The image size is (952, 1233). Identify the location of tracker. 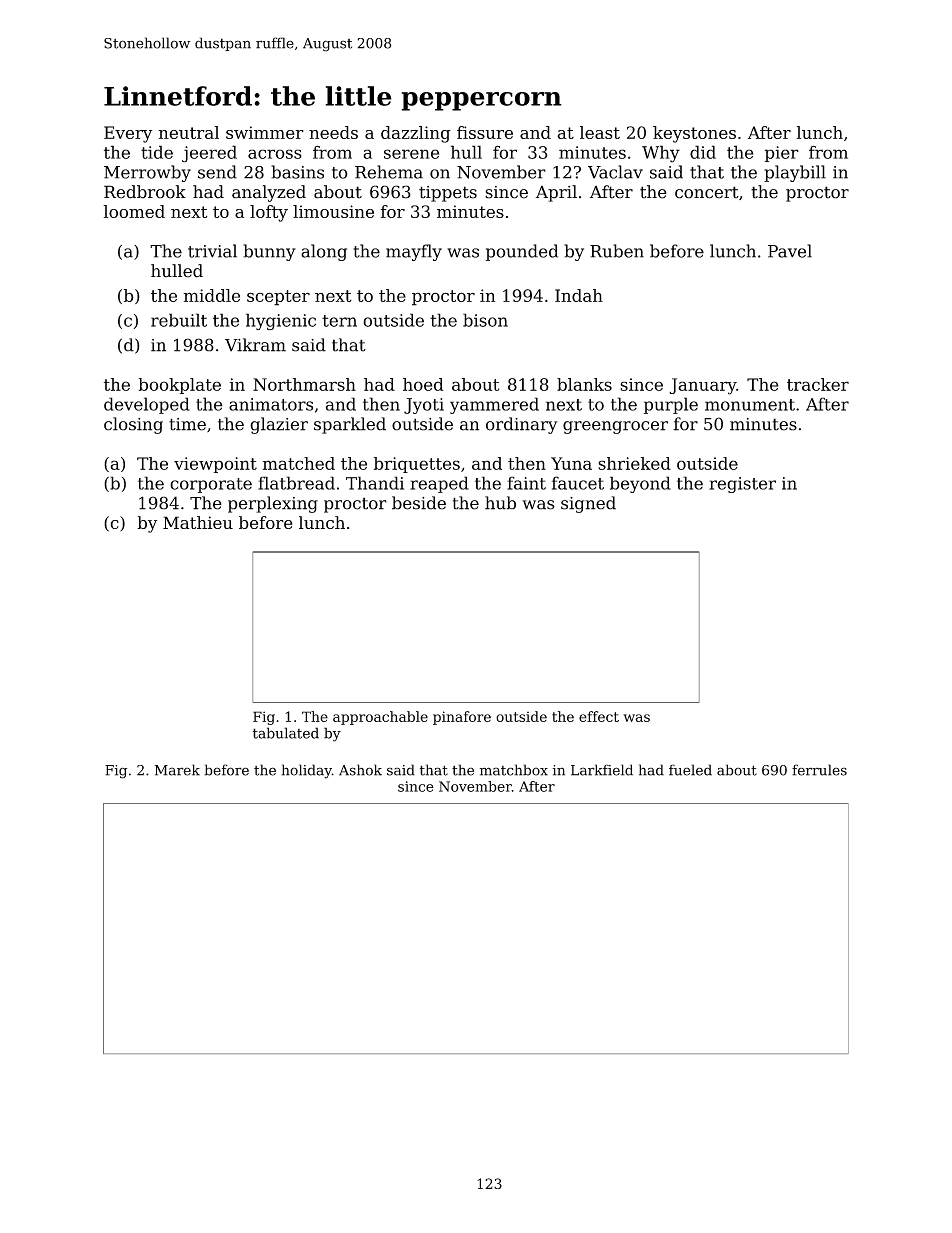
(818, 384).
